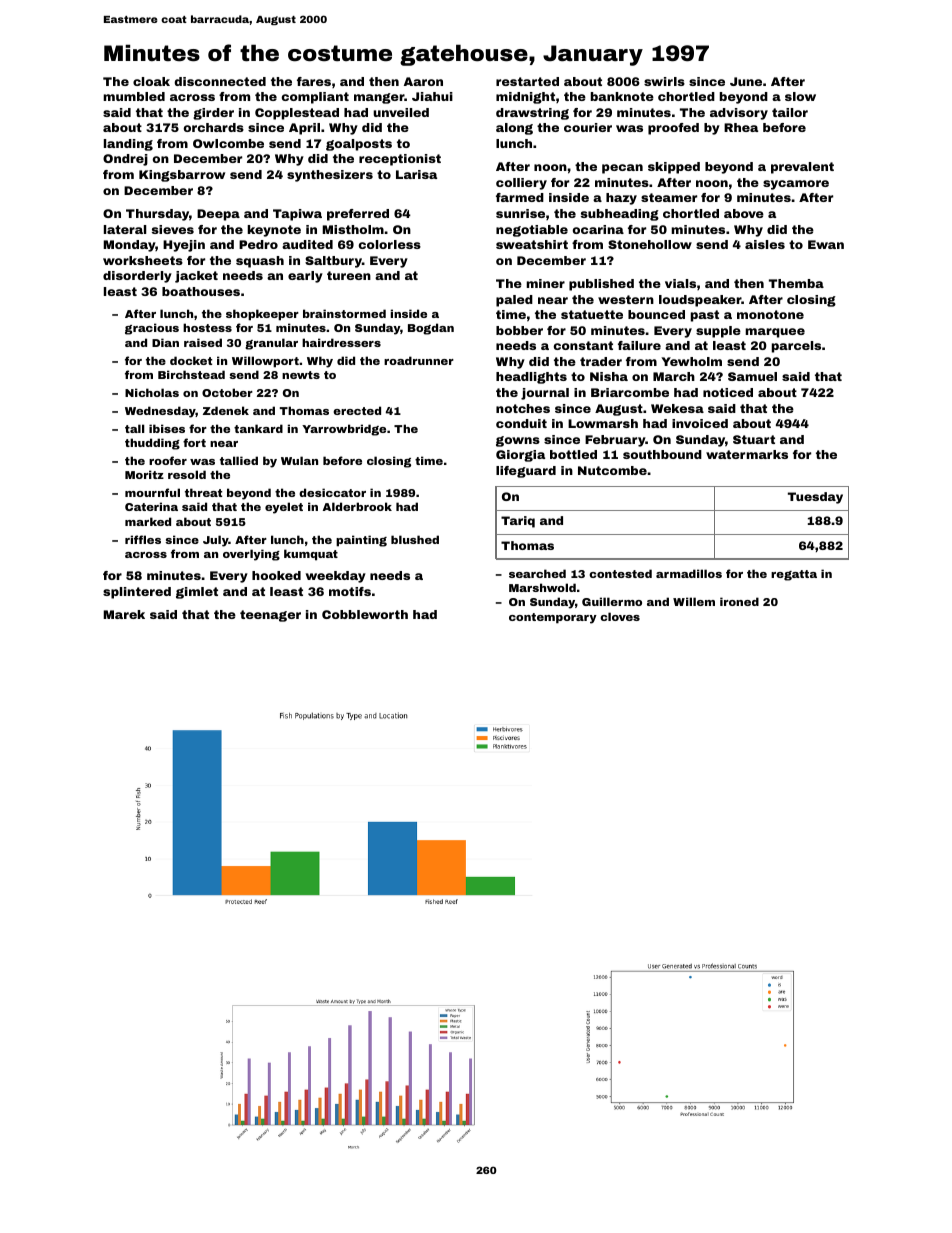  Describe the element at coordinates (620, 573) in the document. I see `contested` at that location.
